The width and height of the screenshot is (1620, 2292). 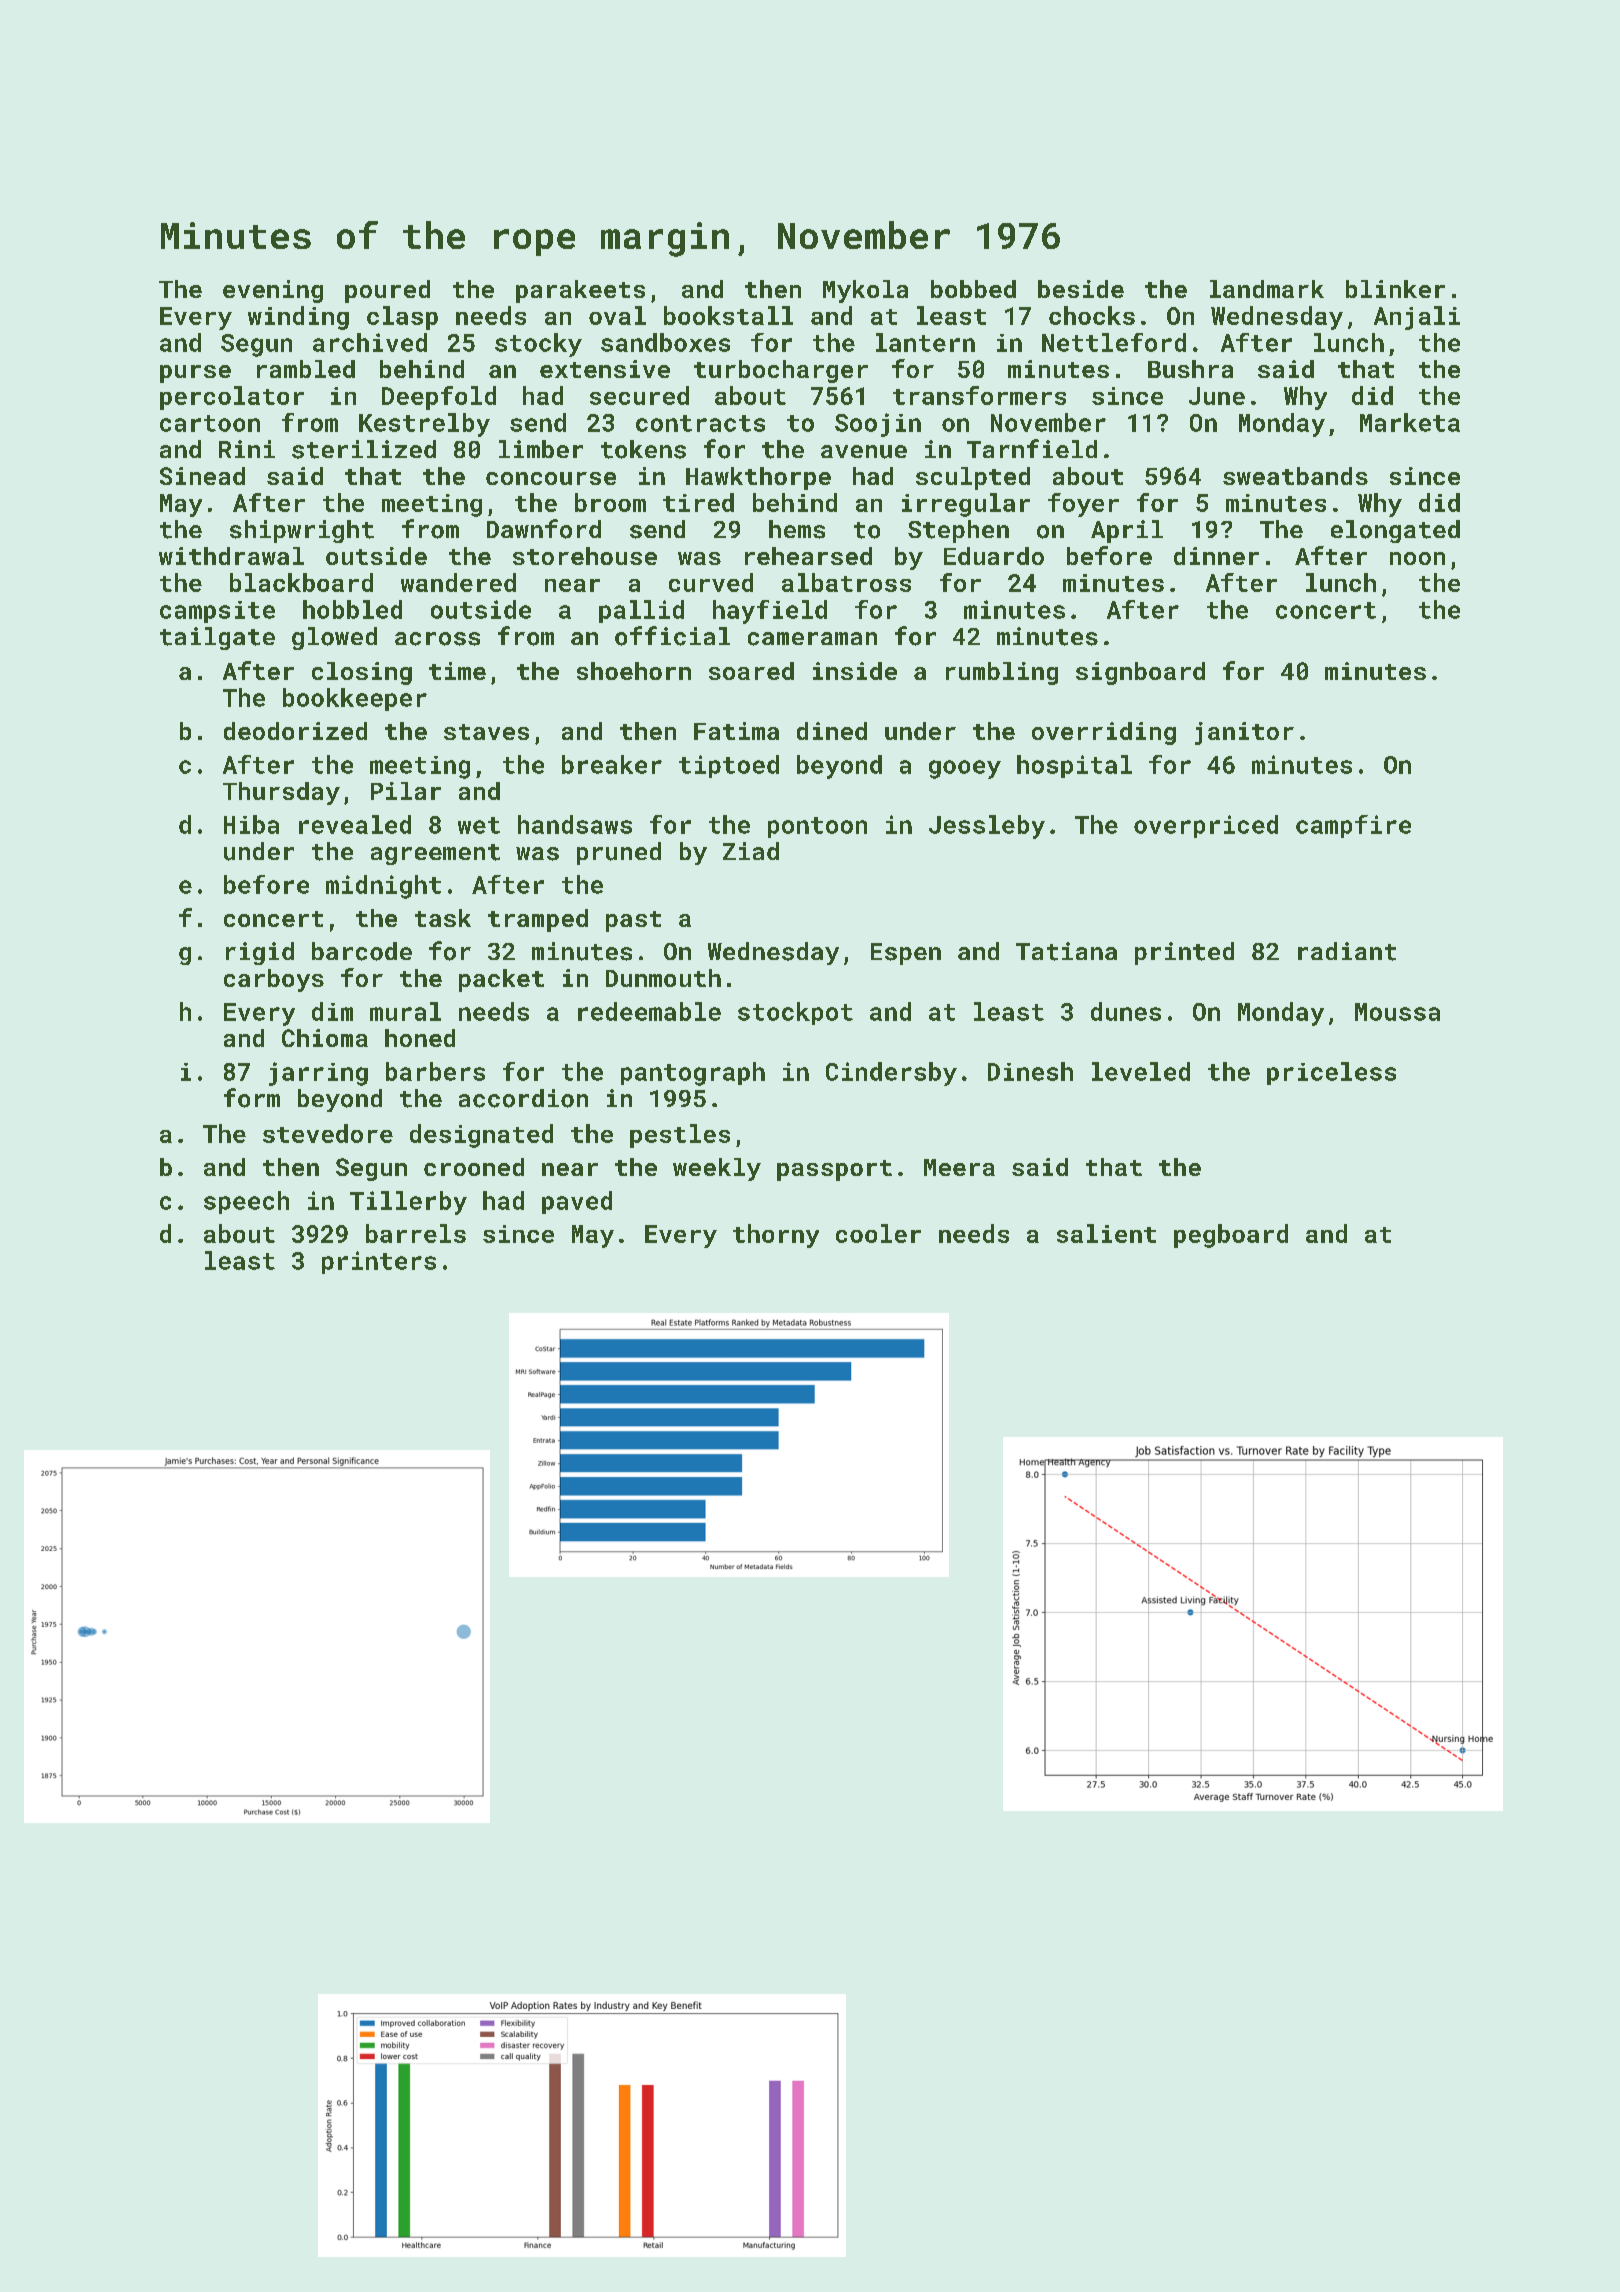 What do you see at coordinates (1140, 673) in the screenshot?
I see `signboard` at bounding box center [1140, 673].
